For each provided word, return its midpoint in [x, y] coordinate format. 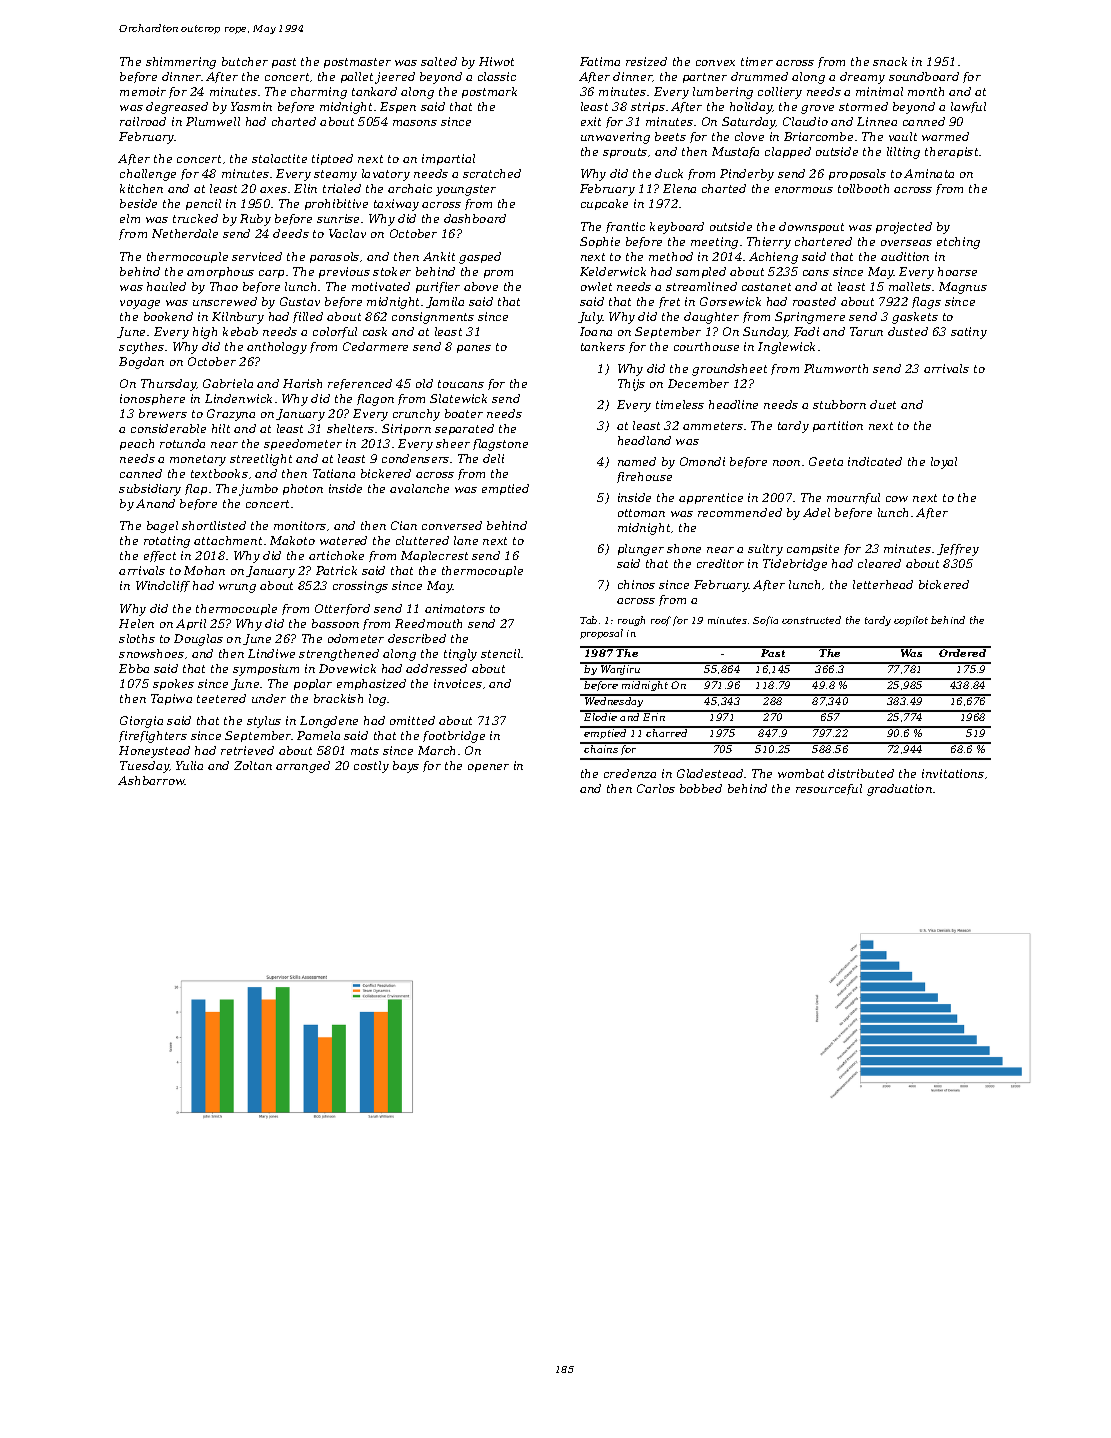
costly [371, 767]
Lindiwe [271, 653]
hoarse [957, 271]
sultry [765, 550]
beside [138, 203]
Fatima [600, 61]
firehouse [644, 477]
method [671, 256]
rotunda [182, 443]
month [926, 91]
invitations [953, 773]
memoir [143, 91]
